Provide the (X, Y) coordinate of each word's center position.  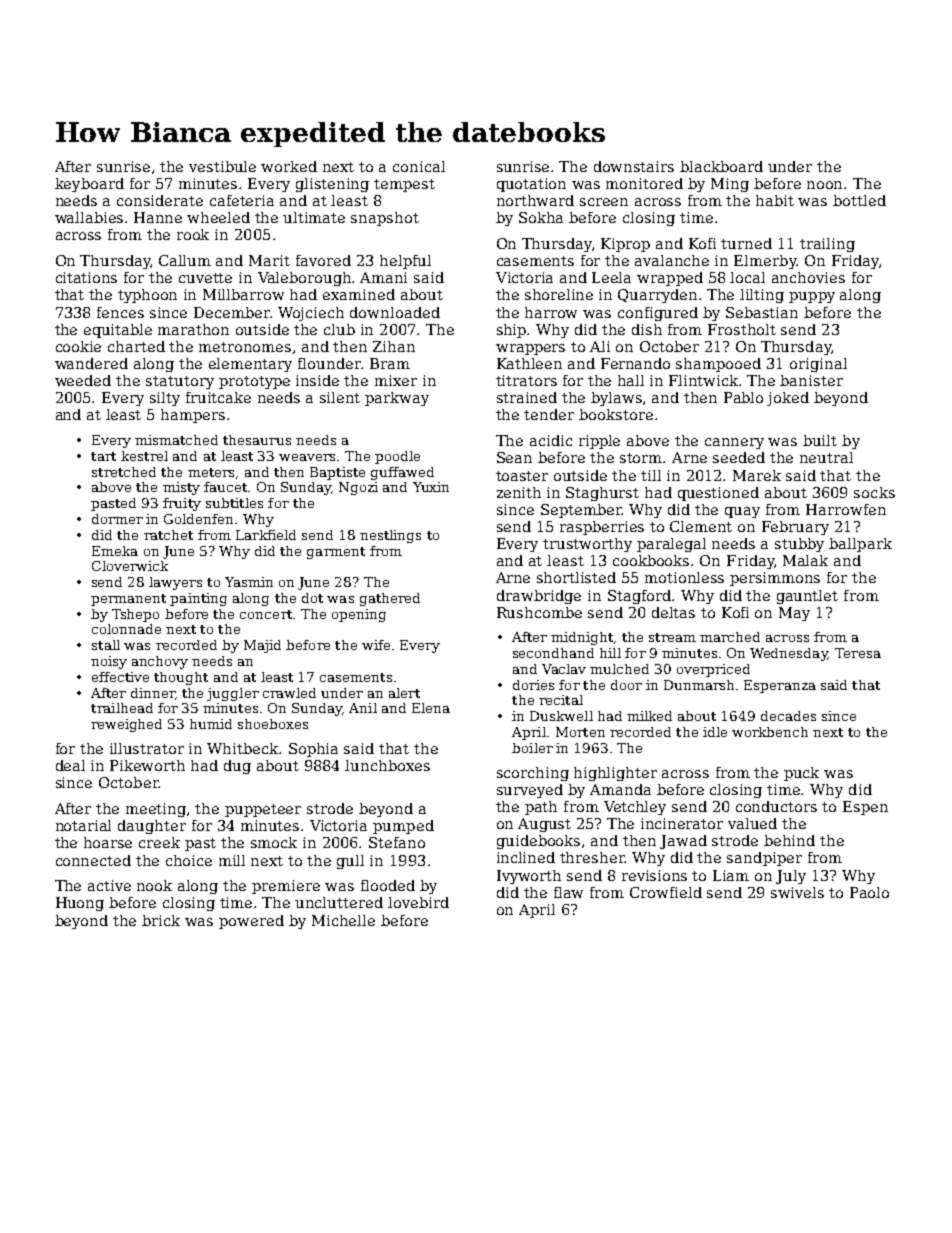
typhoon (147, 296)
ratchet (168, 535)
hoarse (108, 842)
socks (874, 492)
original (818, 365)
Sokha (541, 217)
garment (336, 553)
